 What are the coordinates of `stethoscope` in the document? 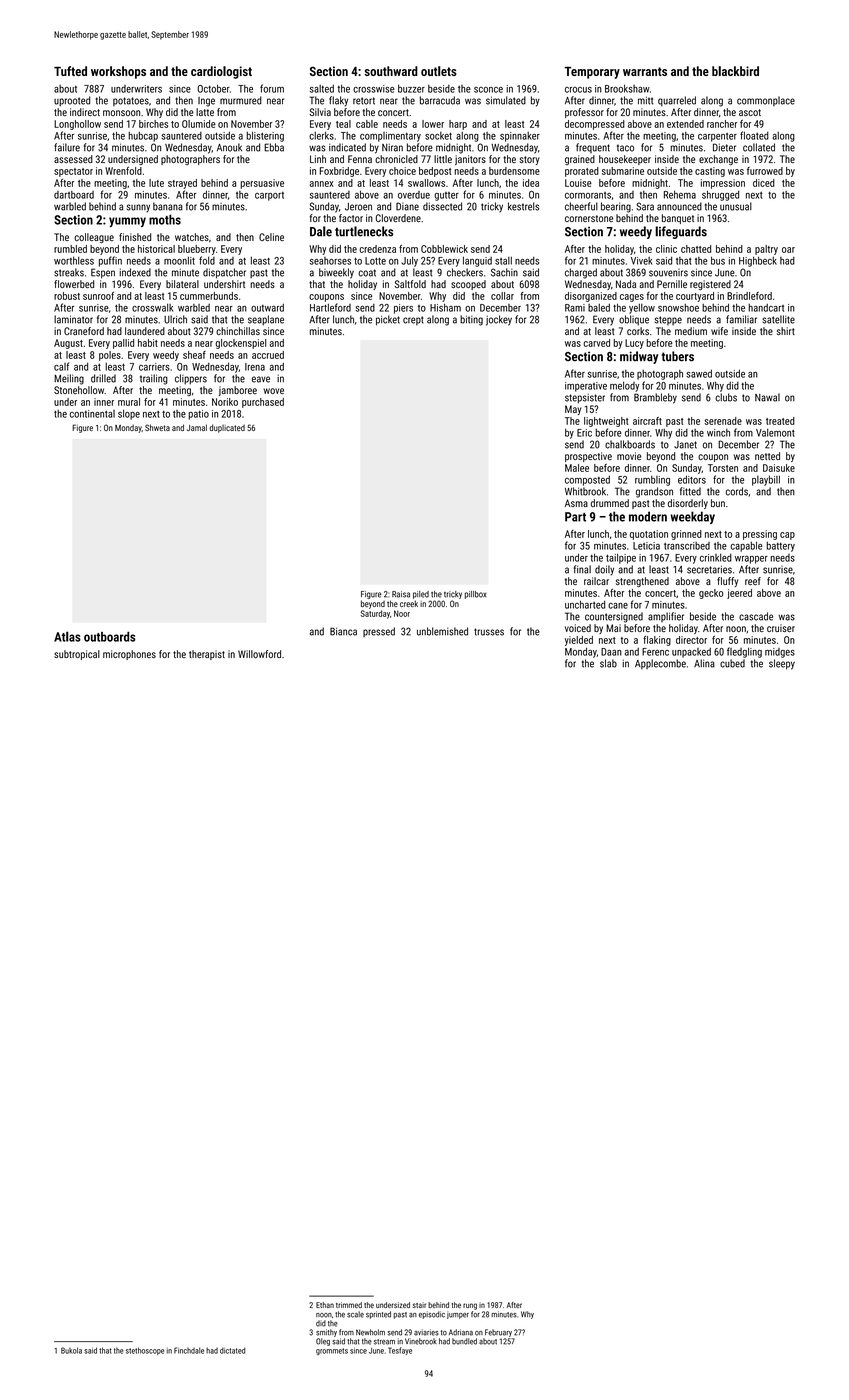 It's located at (145, 1351).
